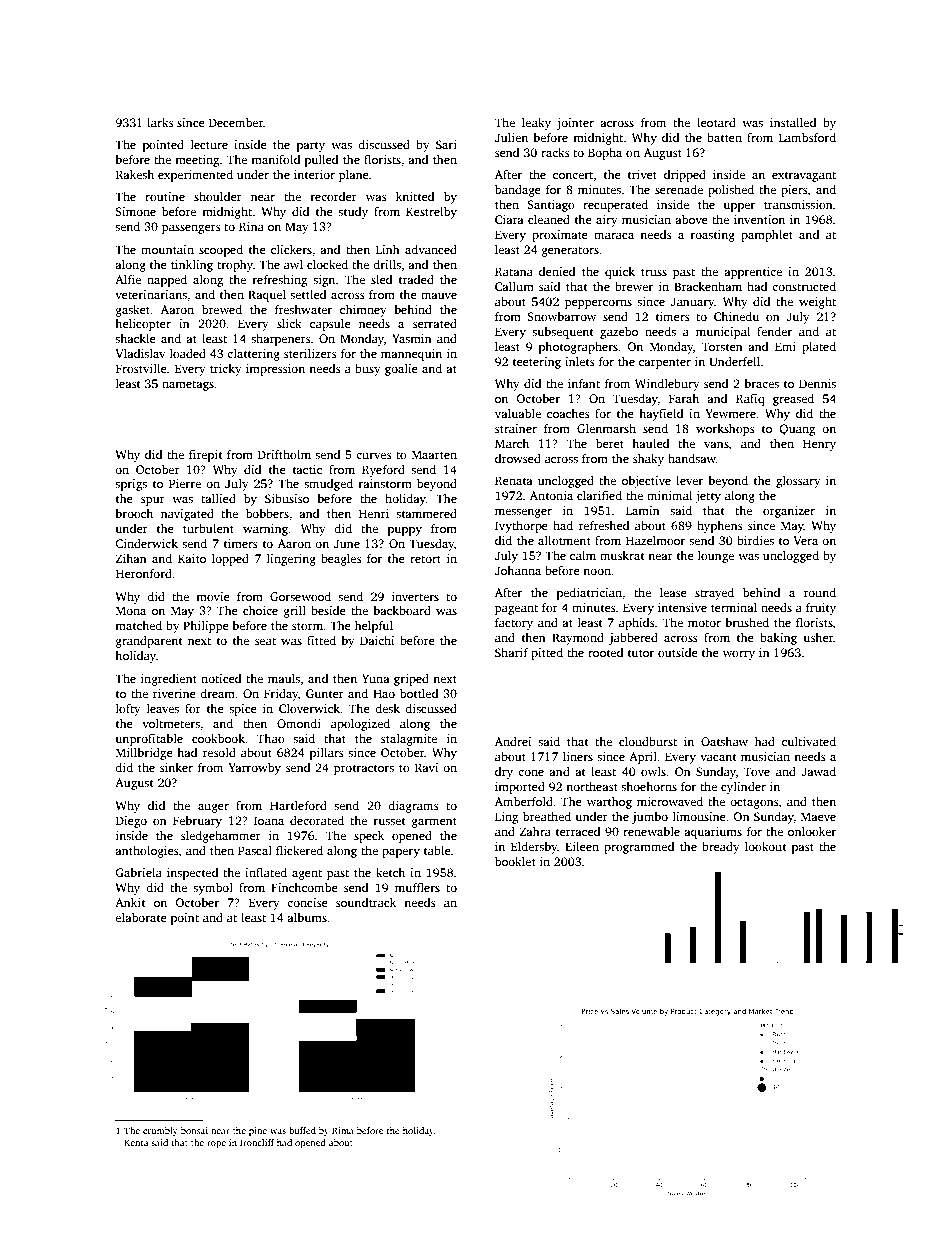 Image resolution: width=952 pixels, height=1233 pixels. Describe the element at coordinates (133, 311) in the document. I see `gasket` at that location.
